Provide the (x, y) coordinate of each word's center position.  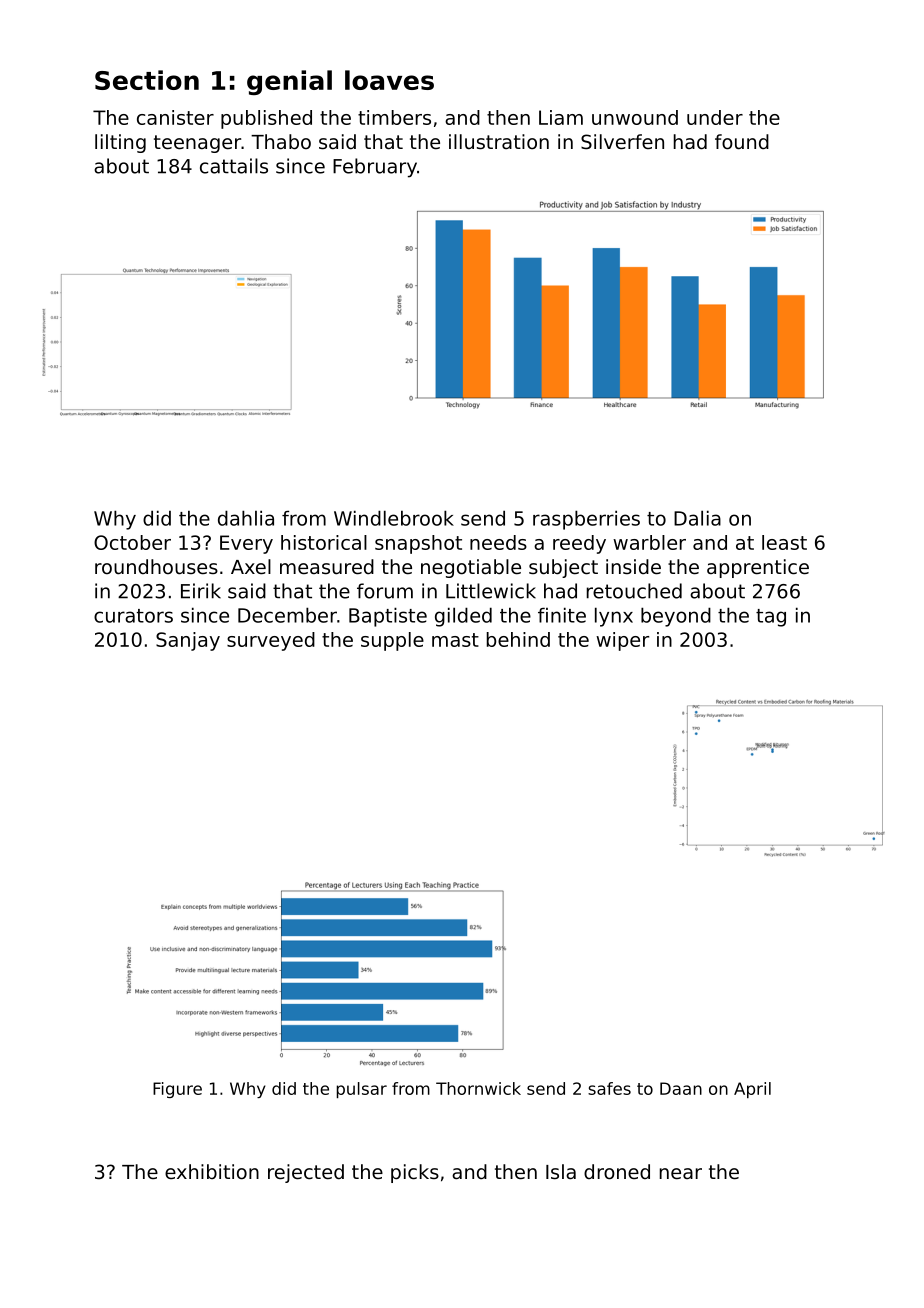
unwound (635, 117)
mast (455, 640)
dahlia (246, 518)
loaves (389, 80)
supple (392, 641)
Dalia (697, 518)
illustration (499, 142)
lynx (614, 617)
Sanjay (188, 641)
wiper (622, 641)
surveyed (271, 641)
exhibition (212, 1172)
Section (147, 80)
